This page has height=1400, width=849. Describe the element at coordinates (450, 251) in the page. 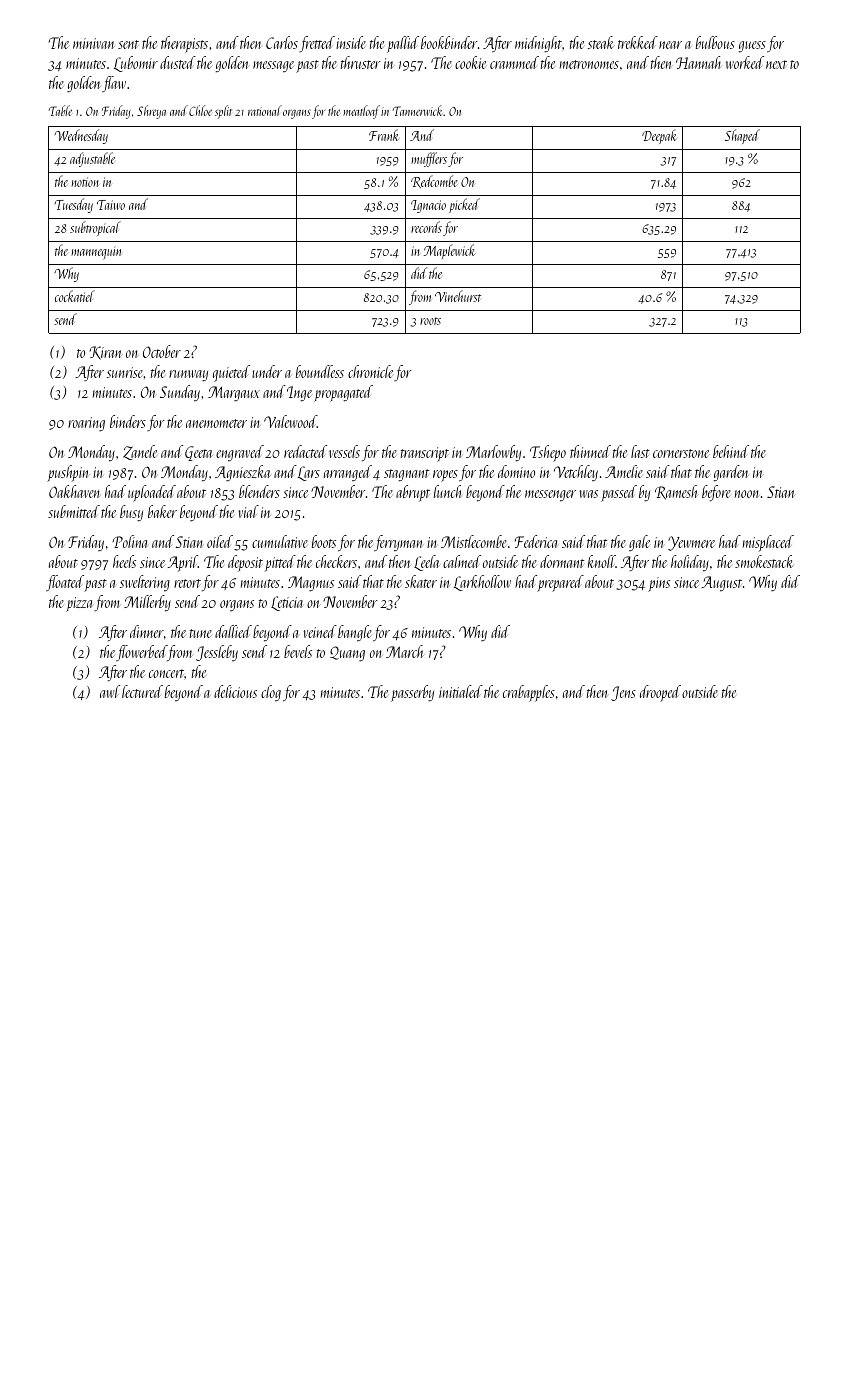

I see `Maplewick` at that location.
